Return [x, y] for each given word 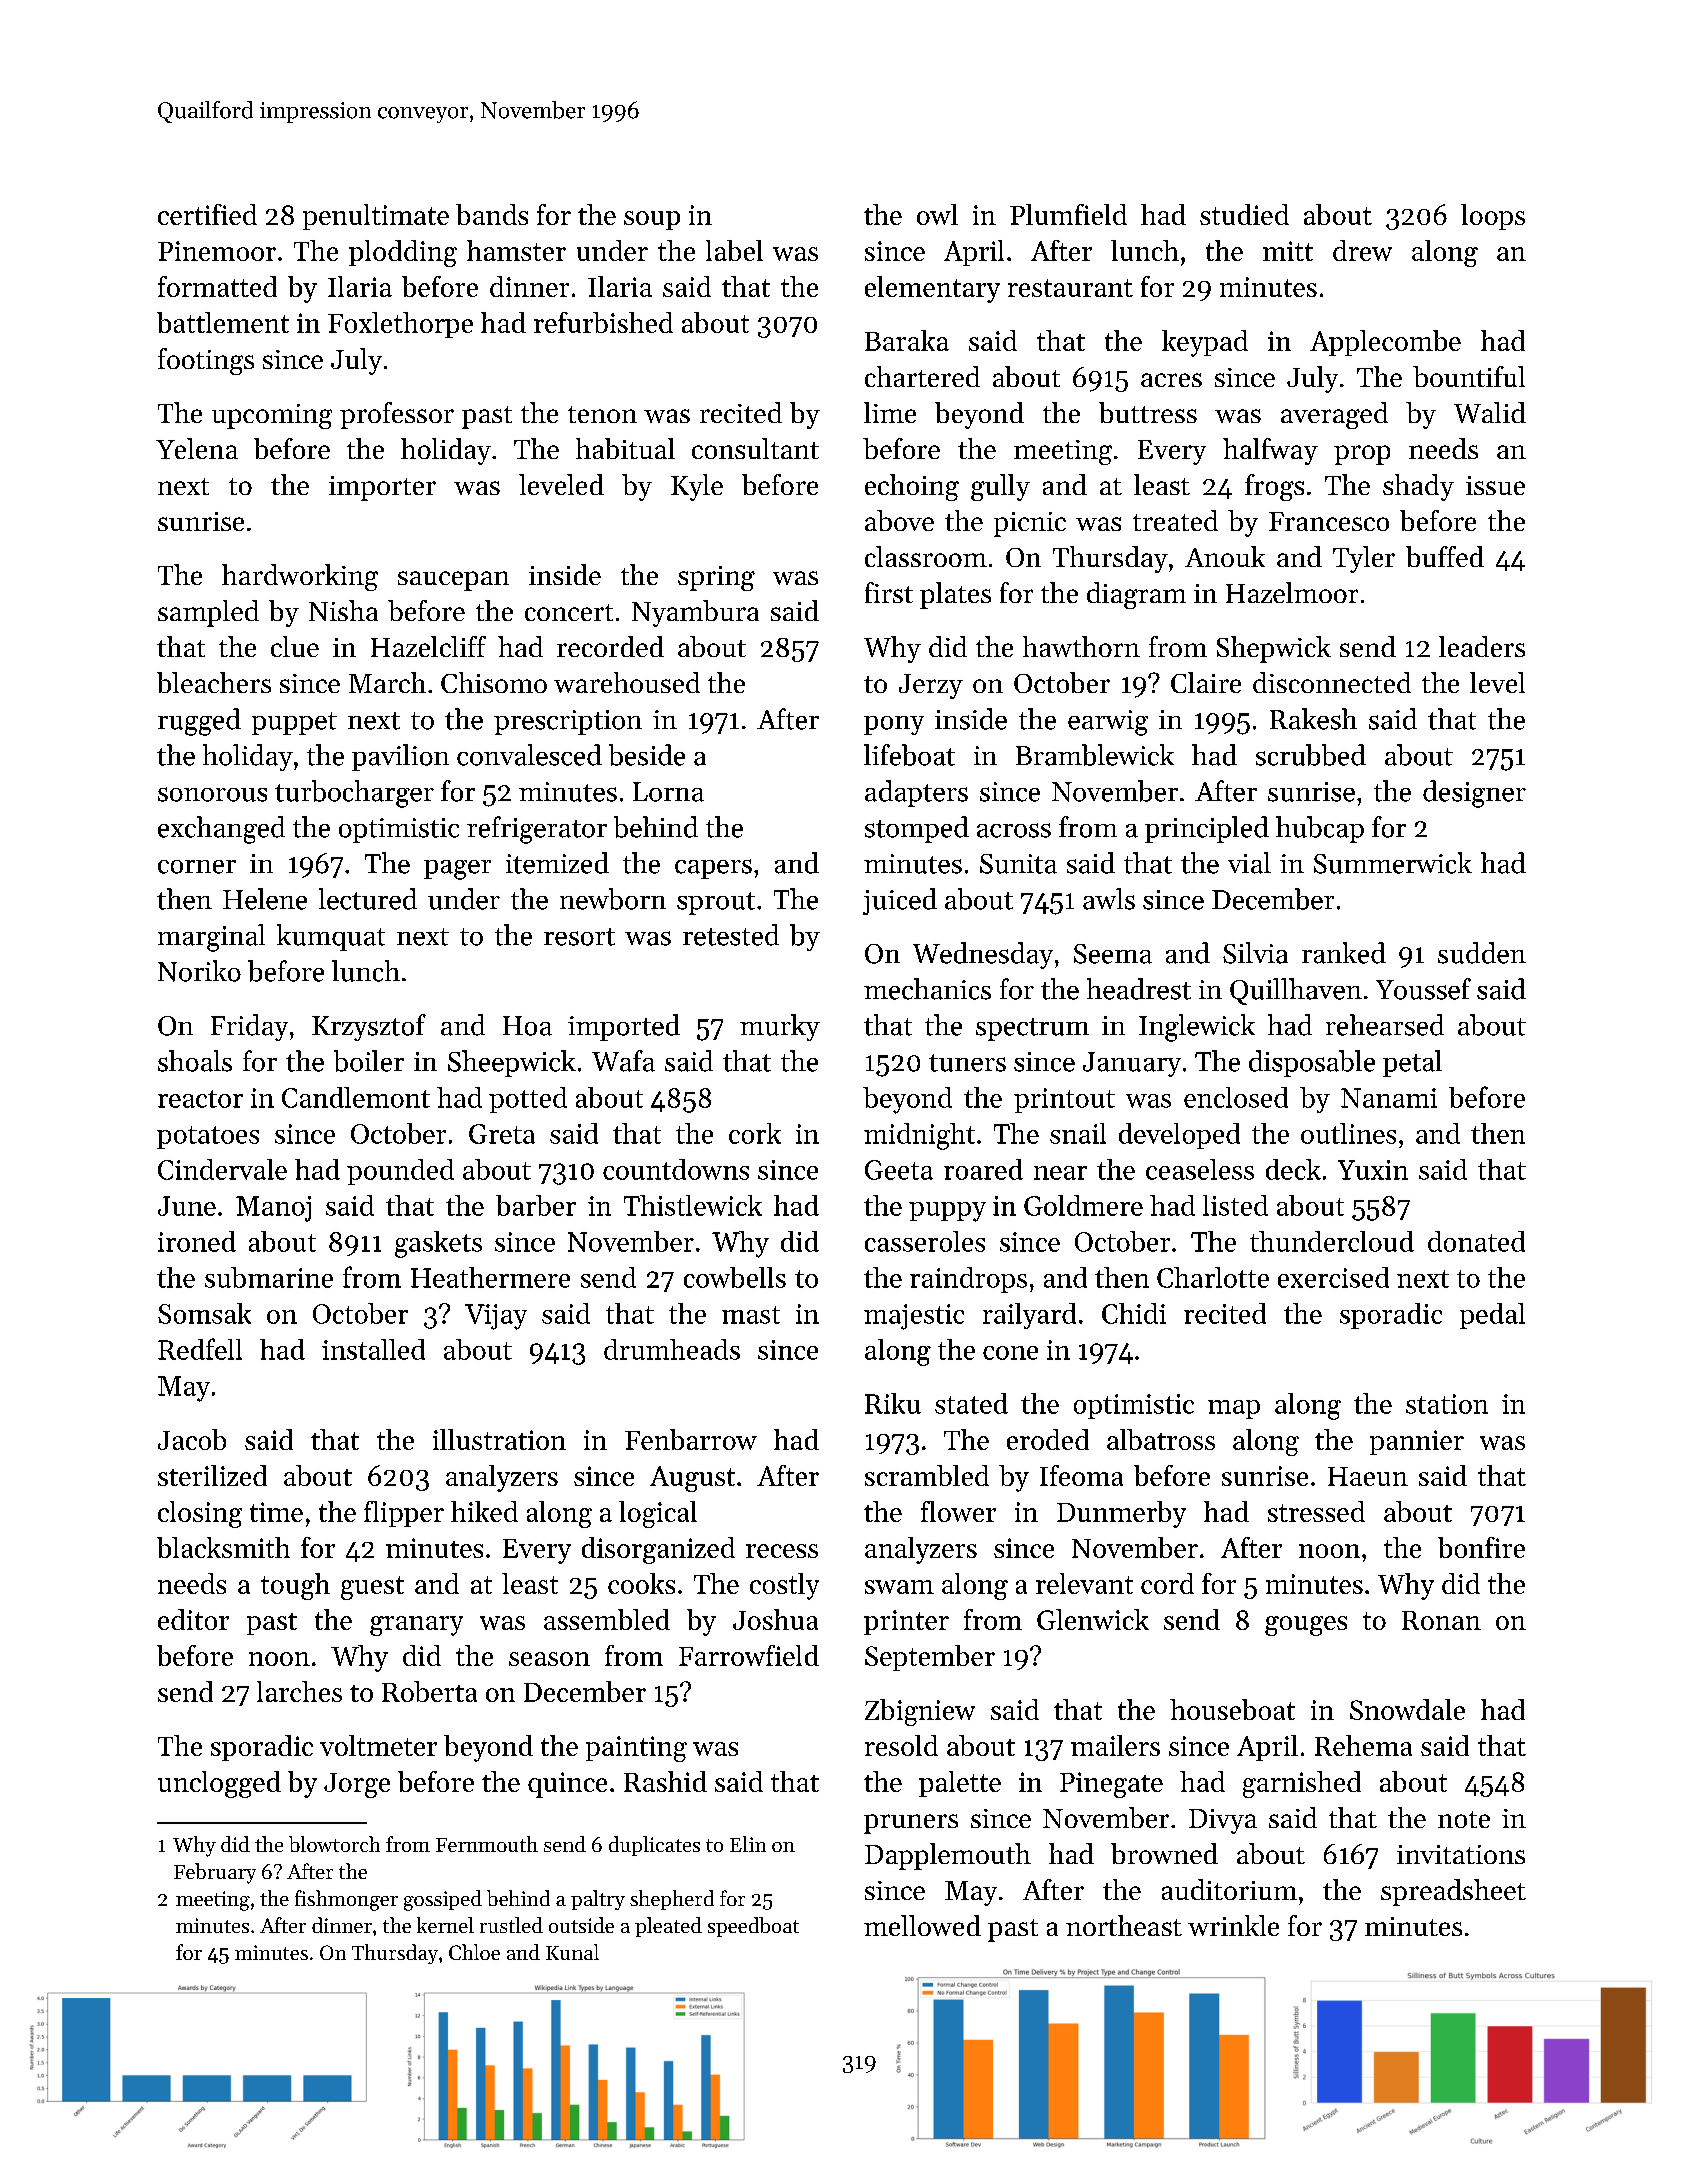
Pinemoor [217, 251]
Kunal [572, 1952]
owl [937, 214]
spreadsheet [1453, 1892]
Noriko [199, 971]
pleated [668, 1927]
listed [1235, 1205]
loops [1493, 217]
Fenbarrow [691, 1439]
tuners [967, 1063]
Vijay [496, 1317]
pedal [1492, 1316]
